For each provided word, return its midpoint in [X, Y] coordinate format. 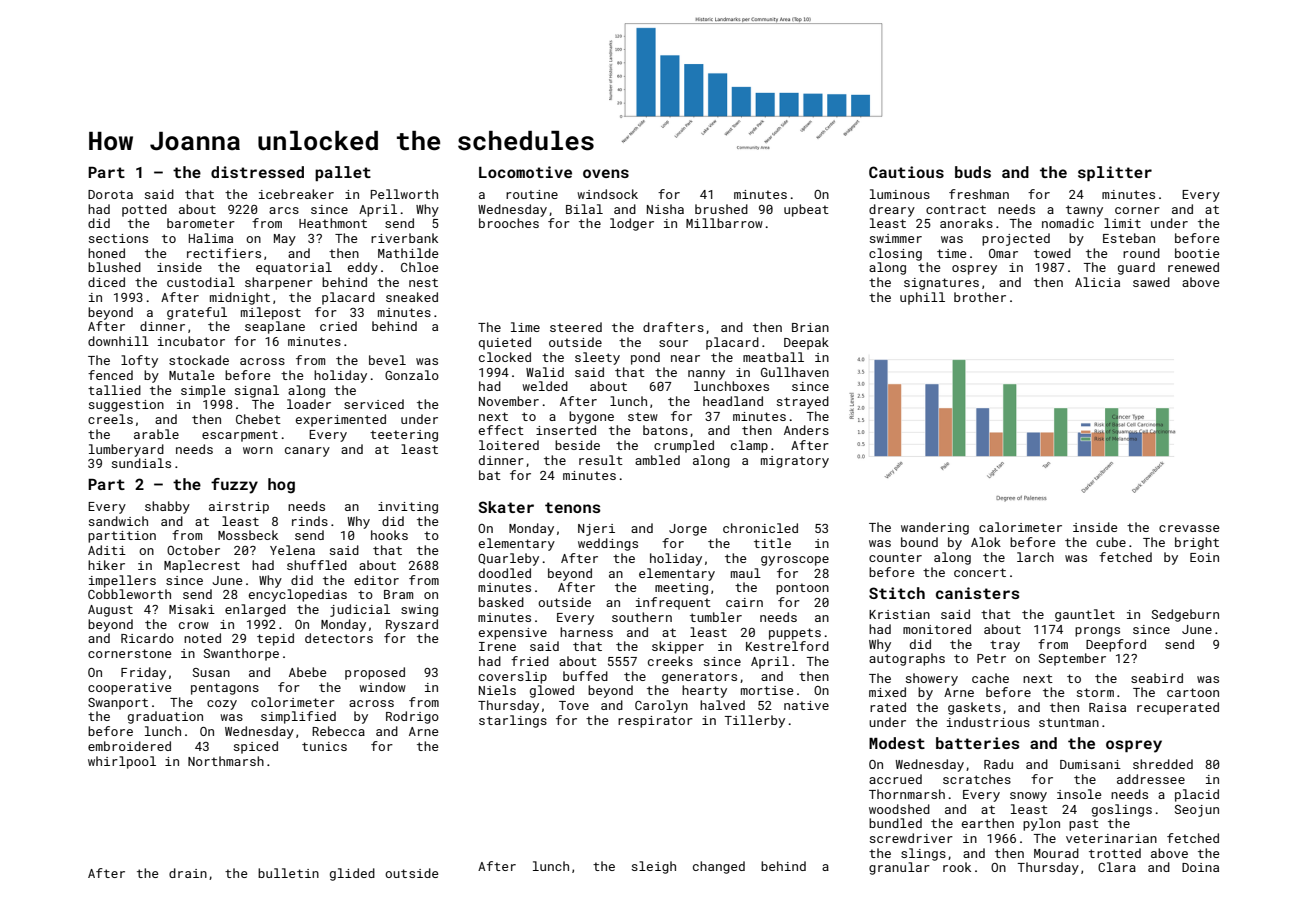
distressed [257, 172]
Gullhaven [795, 372]
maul [746, 573]
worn [258, 450]
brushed [721, 209]
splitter [1115, 173]
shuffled [317, 565]
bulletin [288, 873]
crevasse [1189, 528]
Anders [806, 430]
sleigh [654, 867]
